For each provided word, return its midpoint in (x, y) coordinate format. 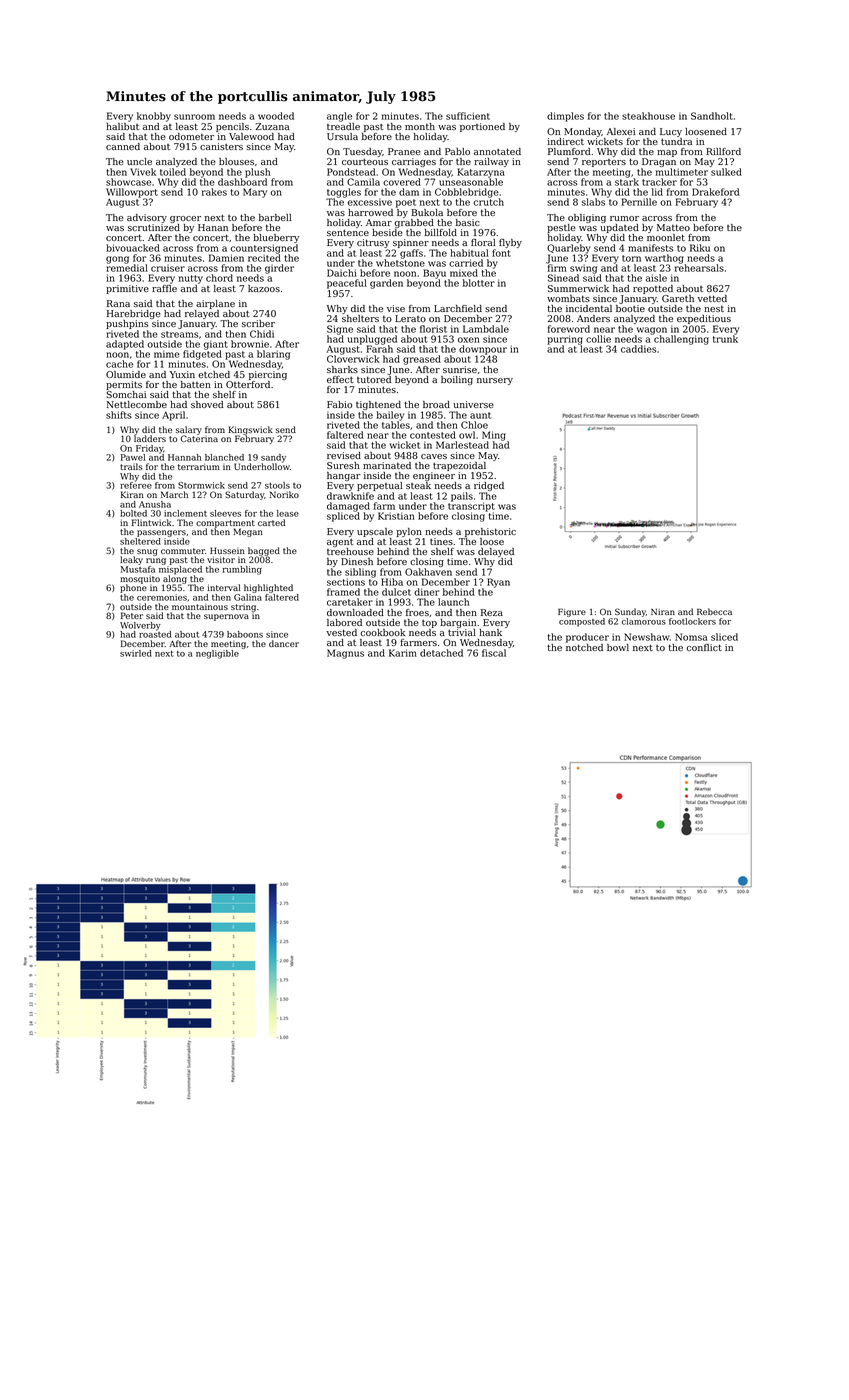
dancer (284, 643)
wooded (276, 116)
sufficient (468, 116)
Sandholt (712, 116)
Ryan (498, 583)
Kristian (396, 516)
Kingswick (250, 430)
